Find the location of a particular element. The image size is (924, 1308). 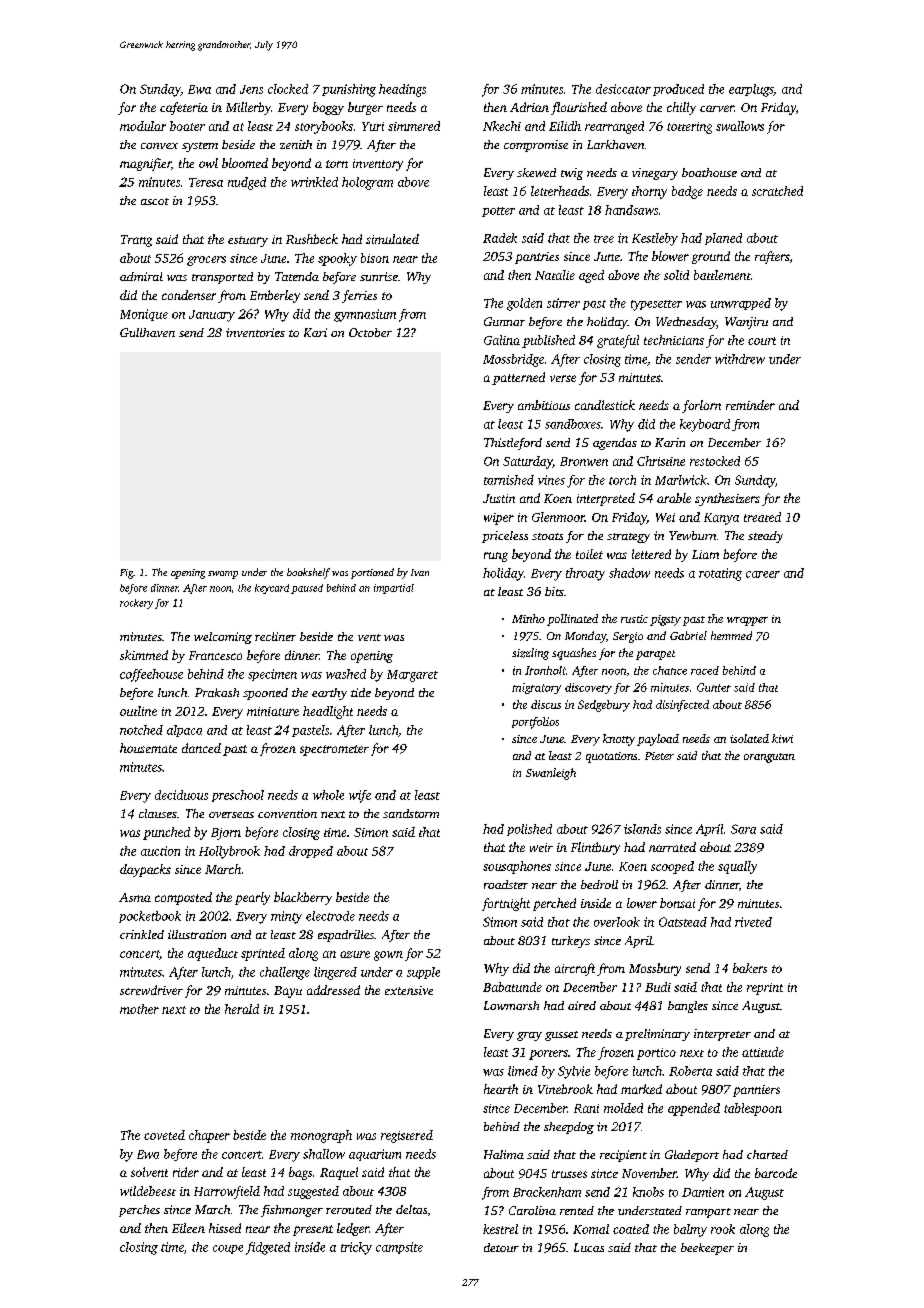

sunrise is located at coordinates (379, 276).
